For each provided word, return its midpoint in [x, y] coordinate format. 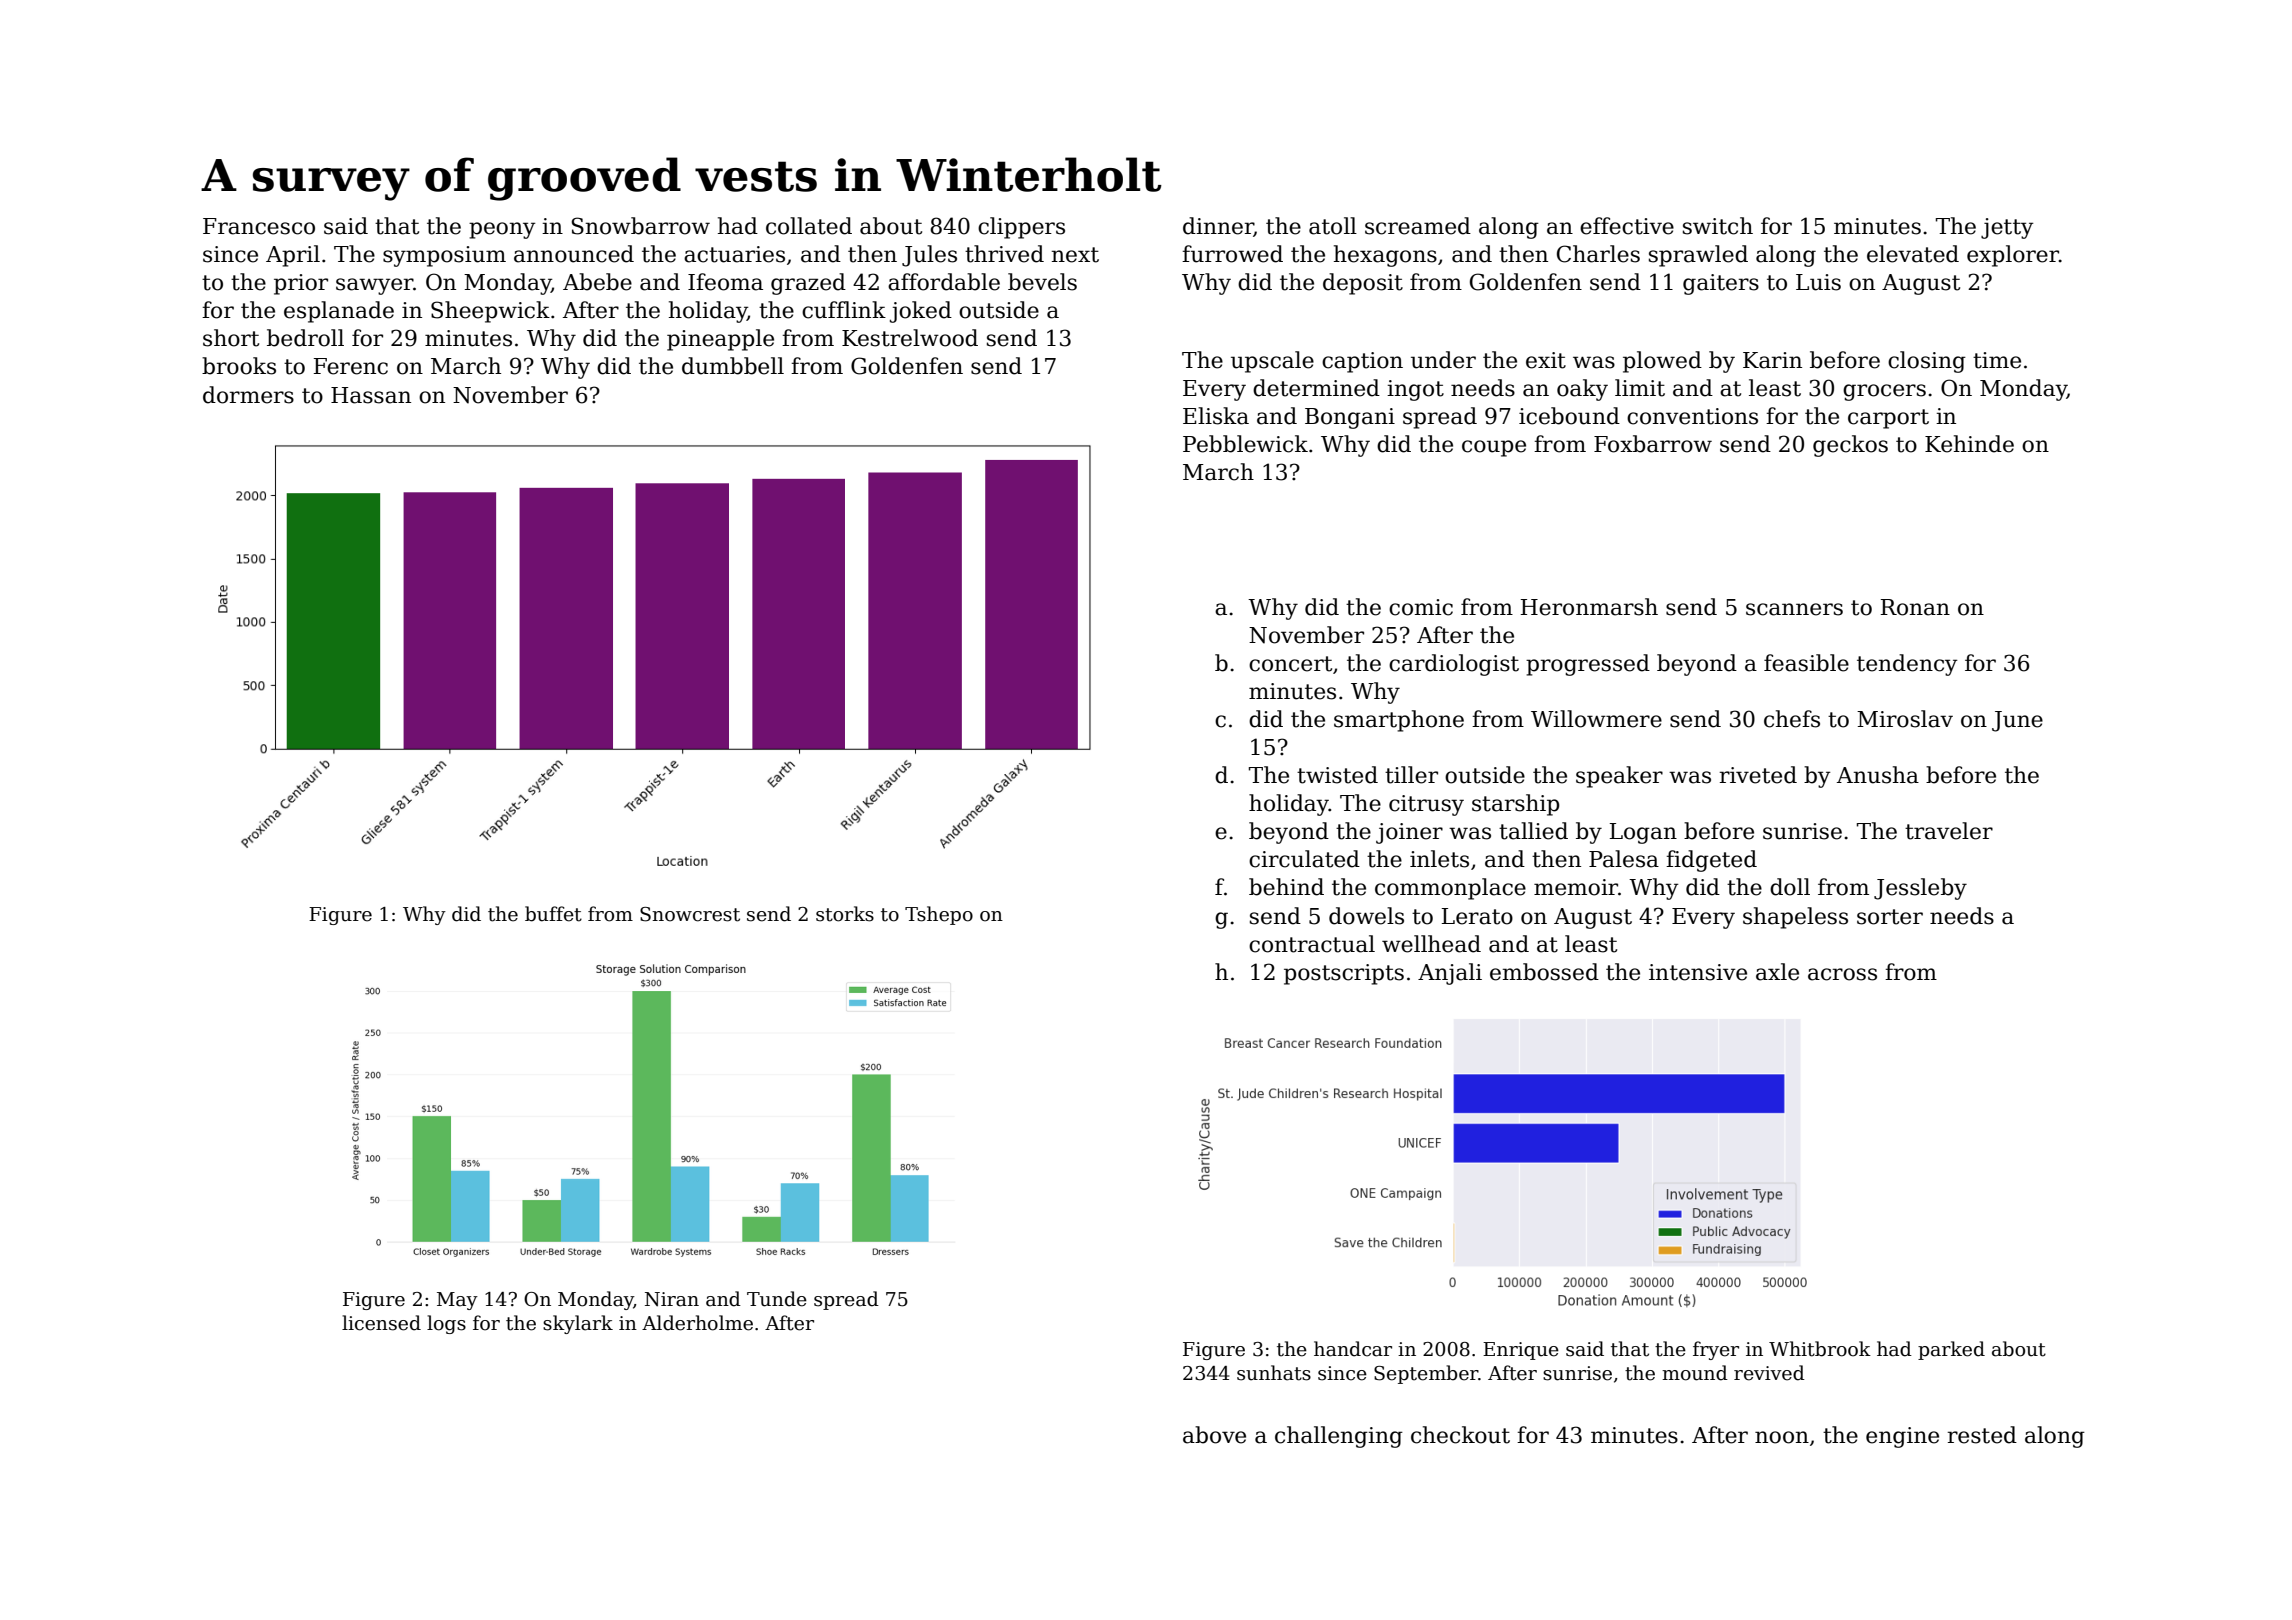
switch [1718, 226]
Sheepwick [490, 312]
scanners [1794, 609]
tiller [1411, 775]
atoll [1333, 226]
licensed [381, 1323]
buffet [553, 914]
